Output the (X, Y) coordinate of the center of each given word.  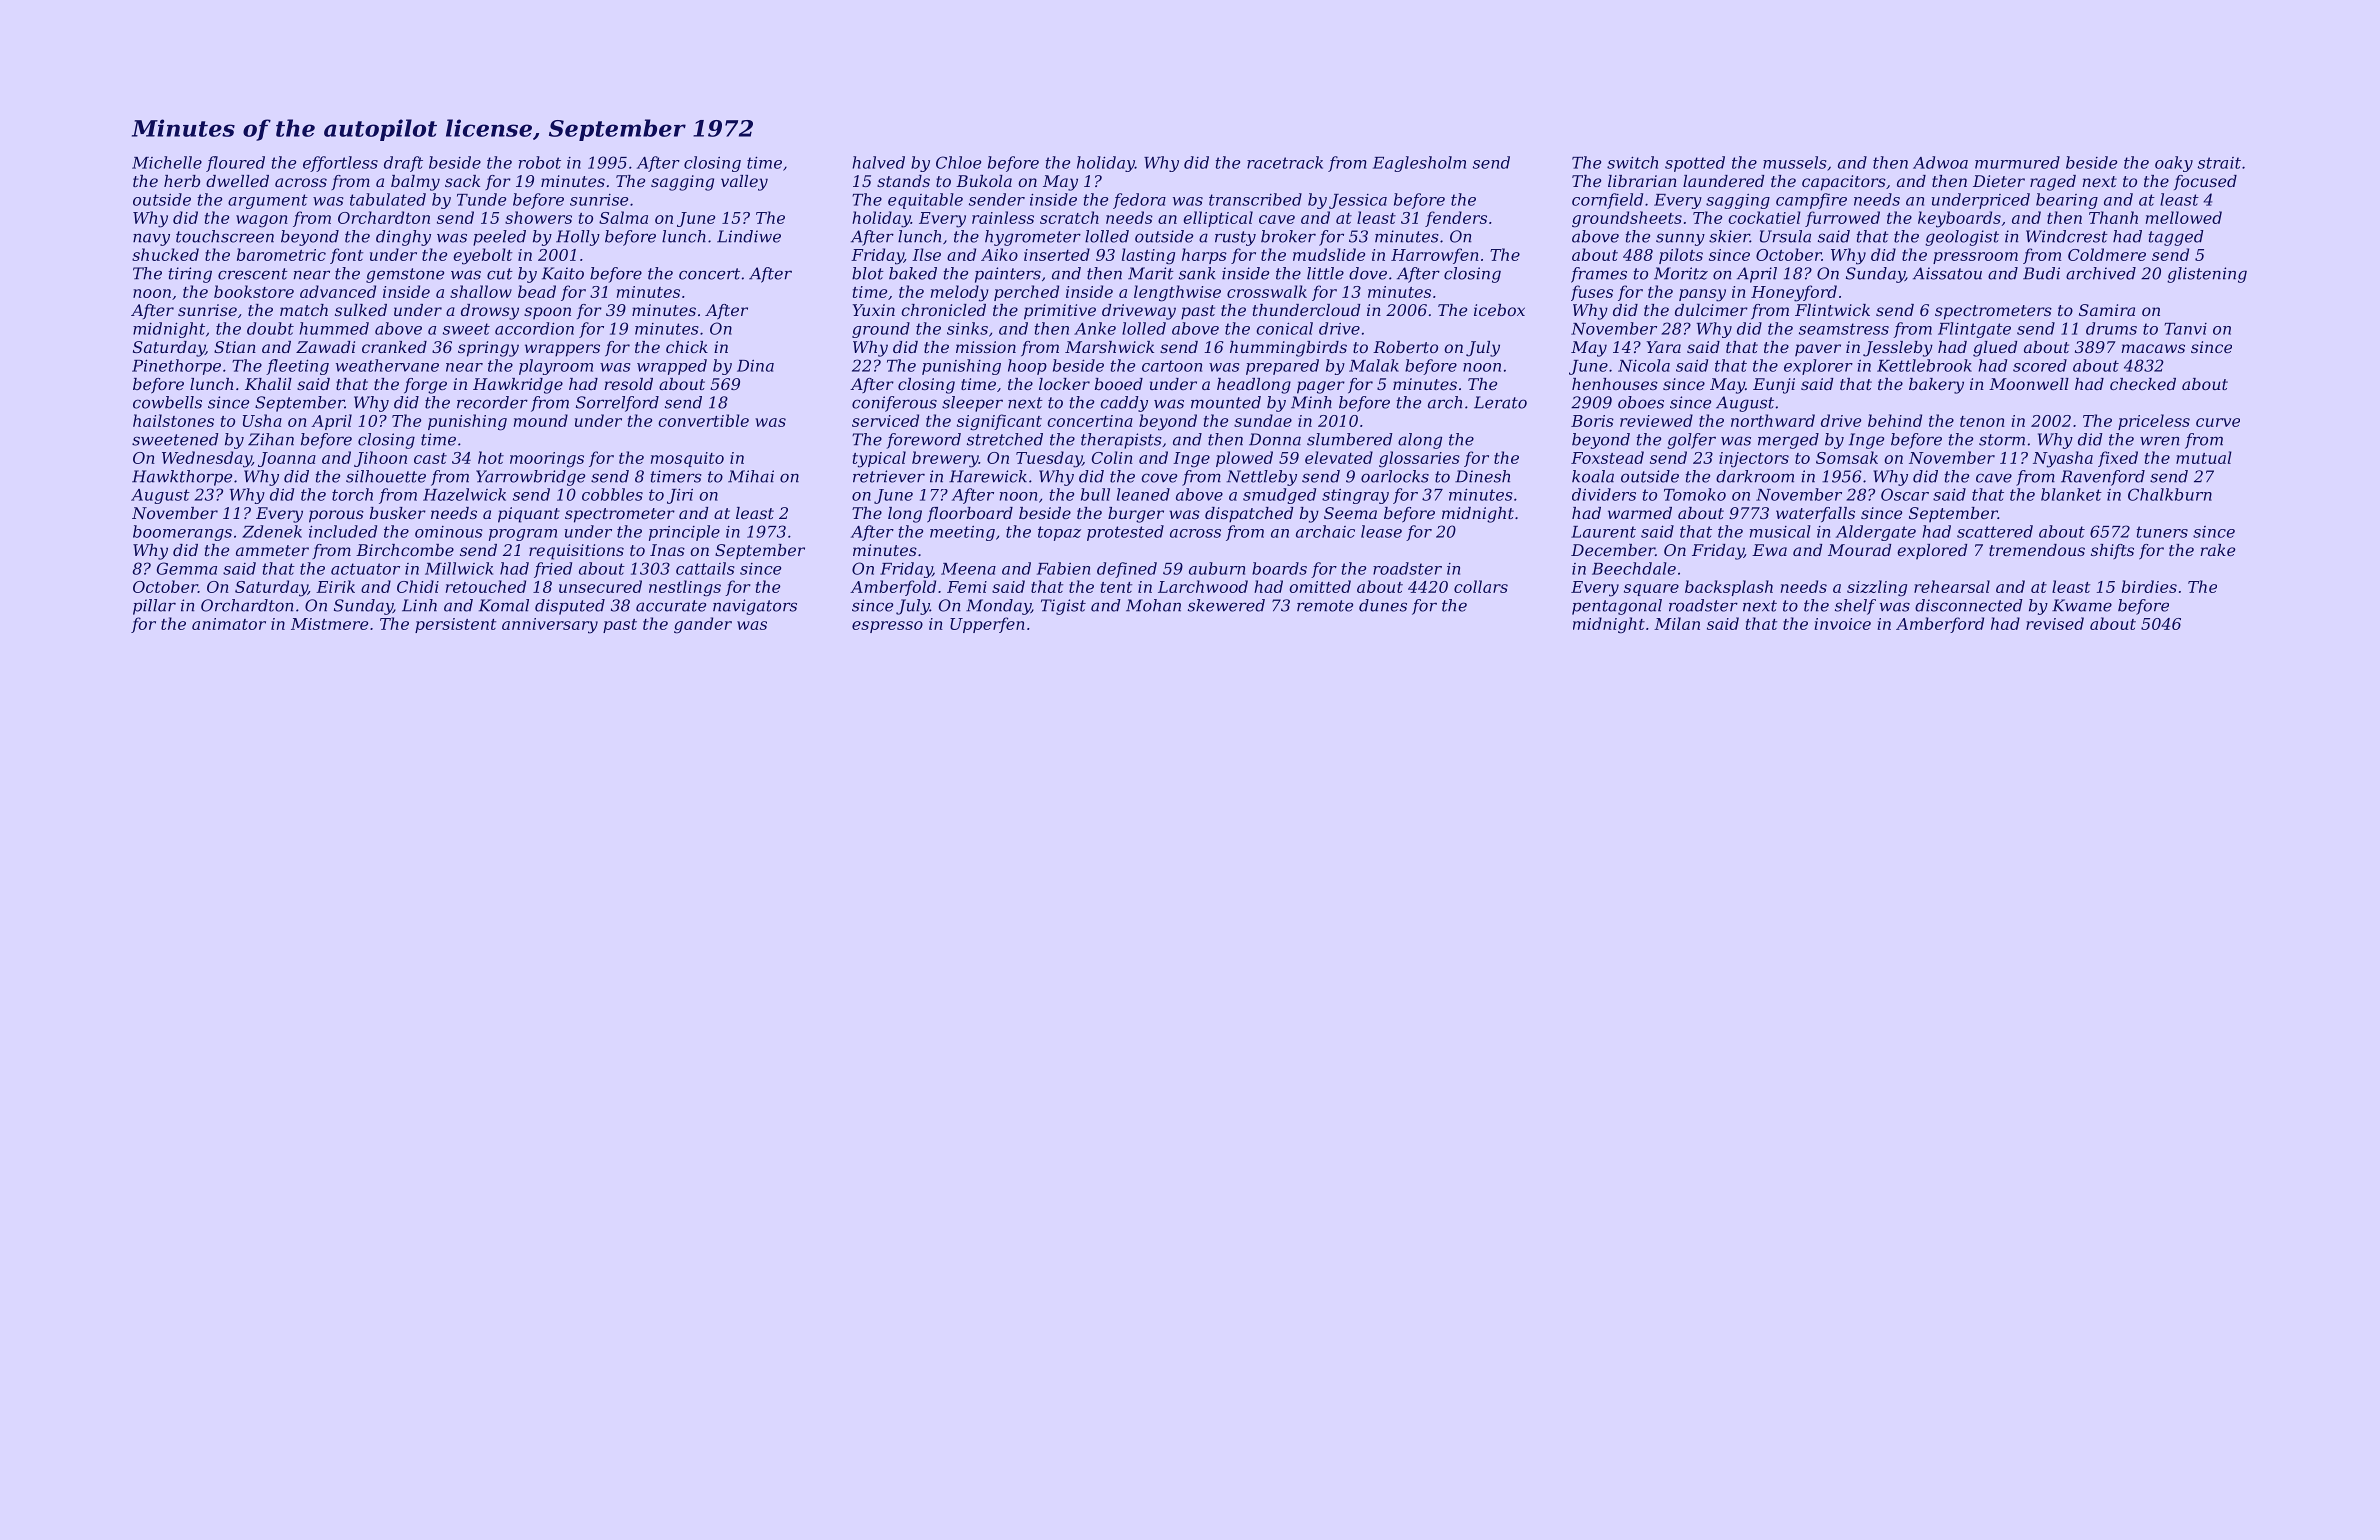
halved (878, 162)
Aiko (999, 254)
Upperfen (987, 625)
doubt (270, 328)
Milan (1677, 623)
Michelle (167, 162)
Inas (667, 550)
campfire (1811, 201)
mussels (1795, 162)
